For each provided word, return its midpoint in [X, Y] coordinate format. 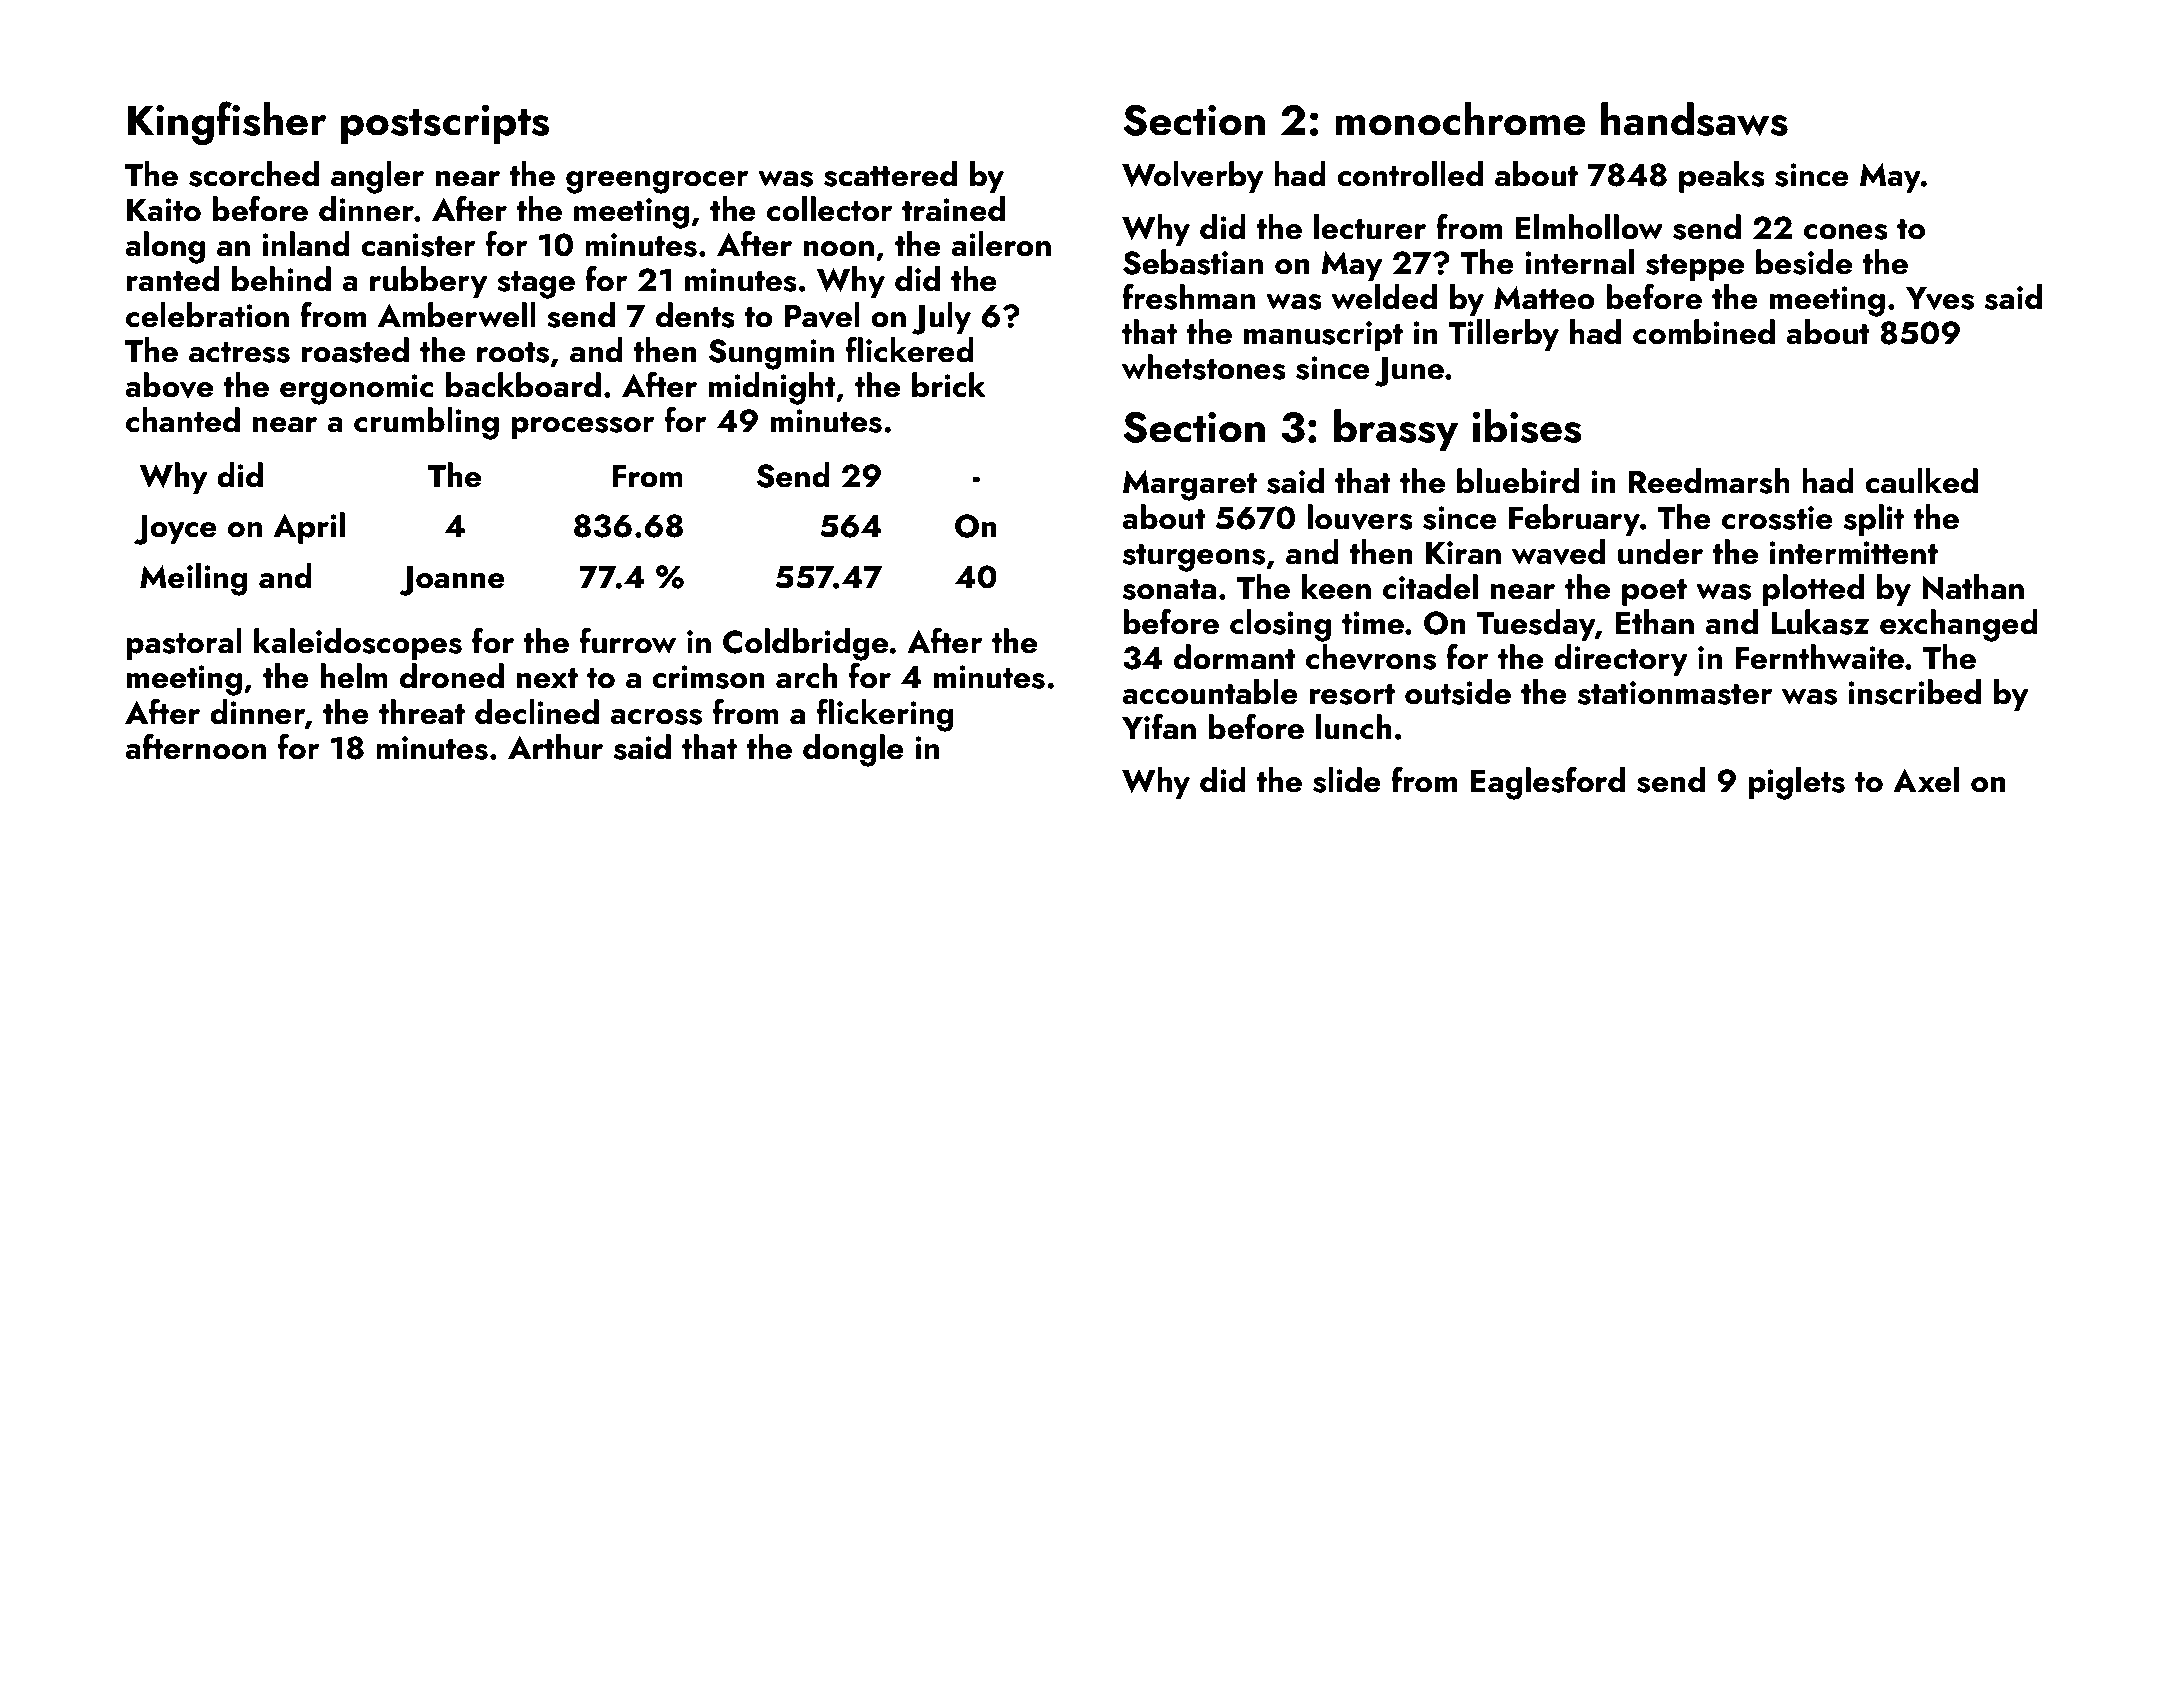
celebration [207, 315]
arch [806, 676]
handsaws [1694, 119]
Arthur [555, 747]
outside [1458, 692]
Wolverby [1192, 177]
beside [1804, 262]
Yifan [1159, 727]
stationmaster [1675, 693]
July [941, 318]
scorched [254, 174]
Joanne [452, 581]
